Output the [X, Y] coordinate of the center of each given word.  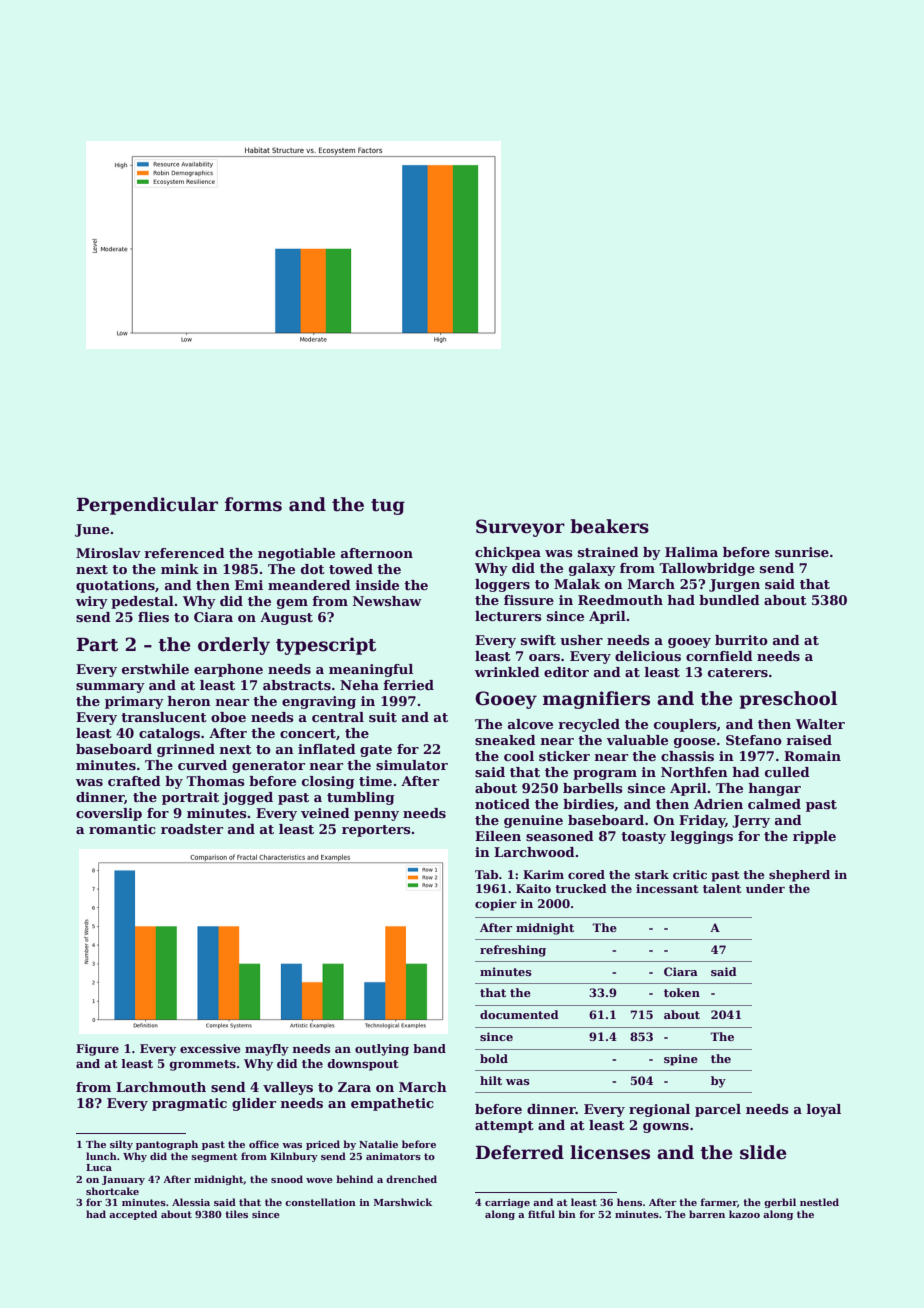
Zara [354, 1087]
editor [566, 672]
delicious [648, 656]
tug [388, 507]
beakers [609, 526]
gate [376, 751]
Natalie [378, 1144]
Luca [99, 1167]
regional [659, 1110]
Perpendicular [147, 506]
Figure [97, 1050]
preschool [788, 700]
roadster [192, 829]
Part [97, 645]
